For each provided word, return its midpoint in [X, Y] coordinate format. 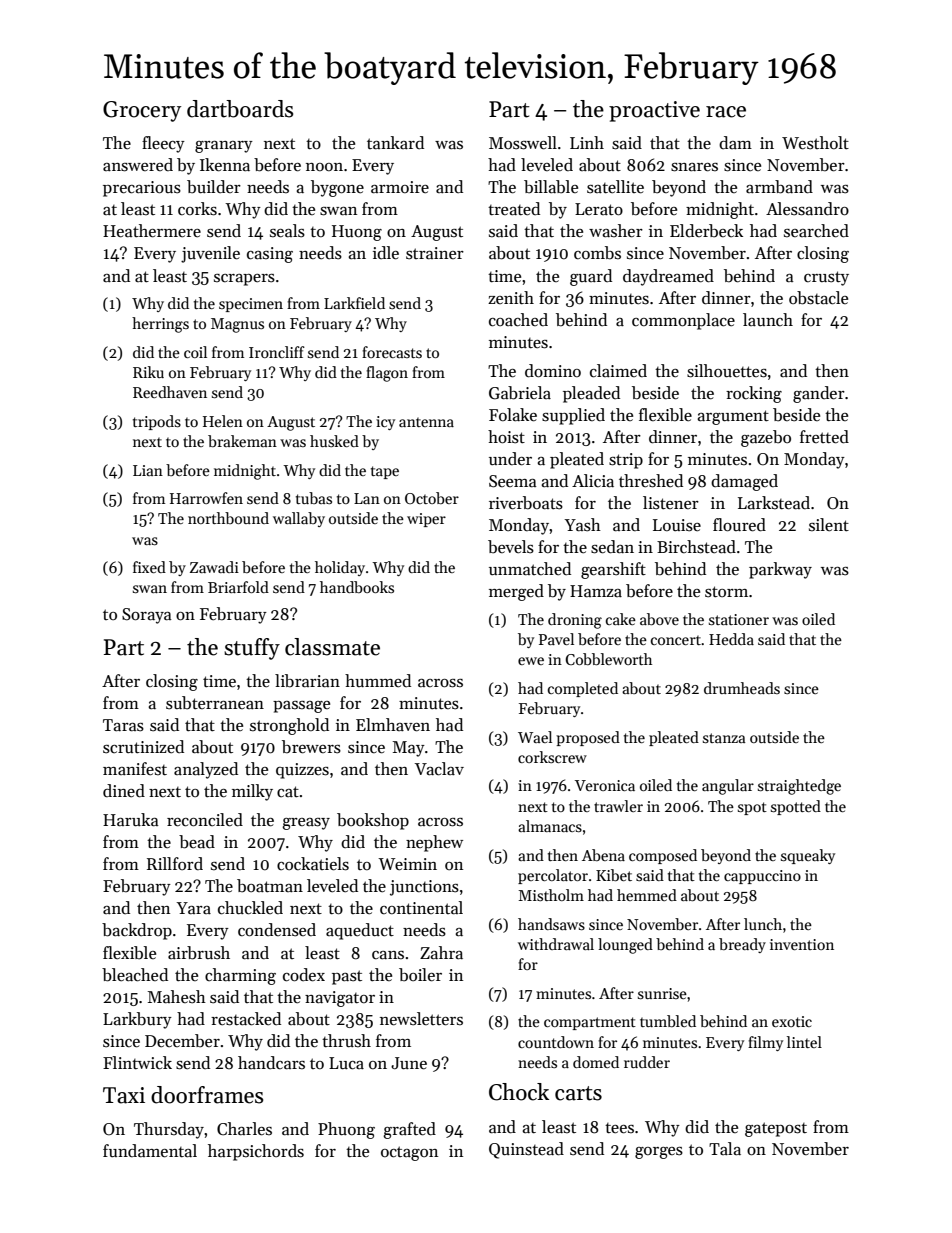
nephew [434, 843]
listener [671, 503]
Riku [148, 372]
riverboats [526, 503]
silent [829, 525]
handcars [271, 1063]
